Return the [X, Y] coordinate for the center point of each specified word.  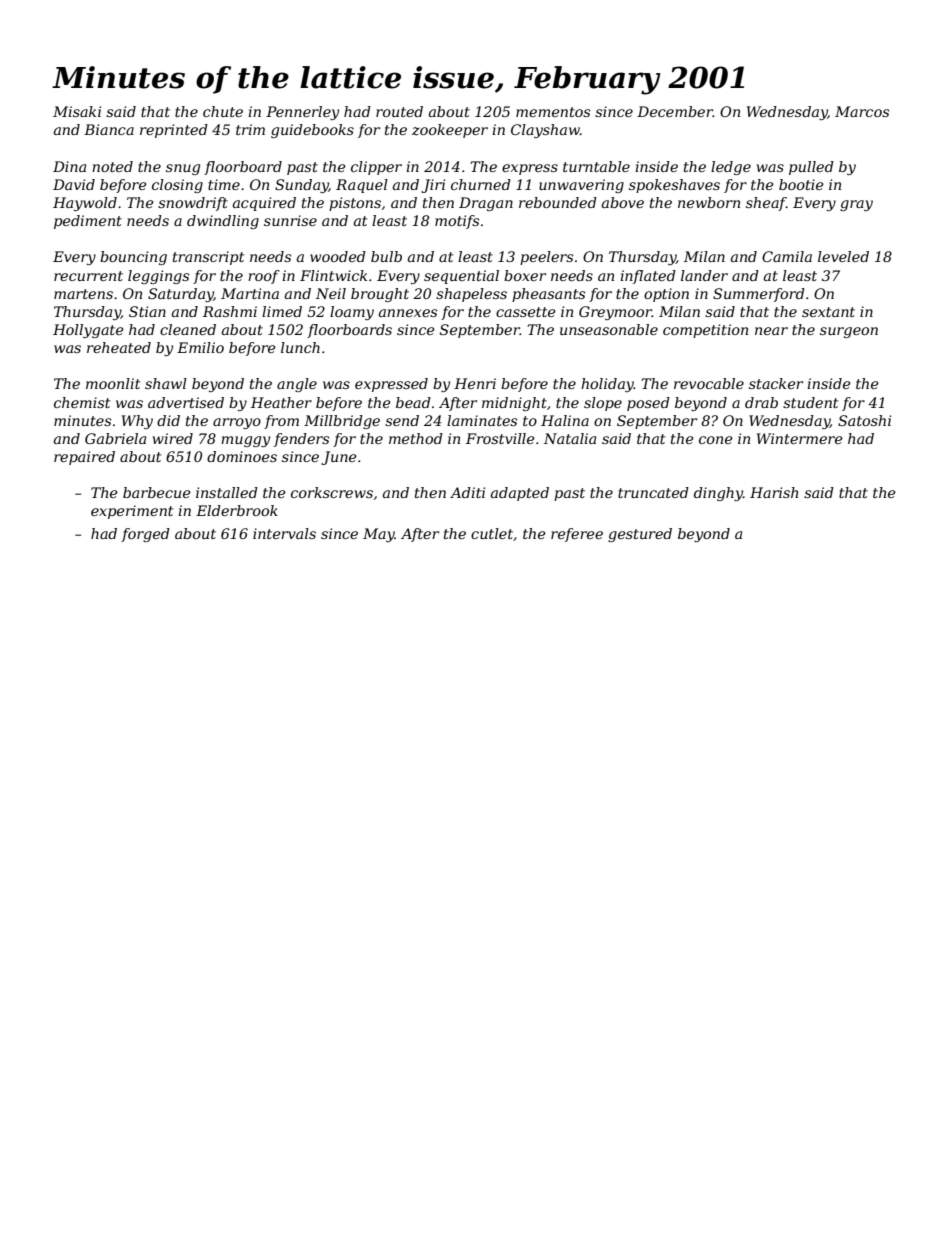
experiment [132, 512]
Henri [475, 383]
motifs [457, 222]
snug [183, 169]
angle [297, 385]
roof [264, 277]
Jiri [433, 186]
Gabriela [115, 438]
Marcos [862, 111]
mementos [553, 112]
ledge [731, 168]
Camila [787, 256]
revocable [709, 383]
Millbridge [342, 422]
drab [761, 402]
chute [223, 111]
